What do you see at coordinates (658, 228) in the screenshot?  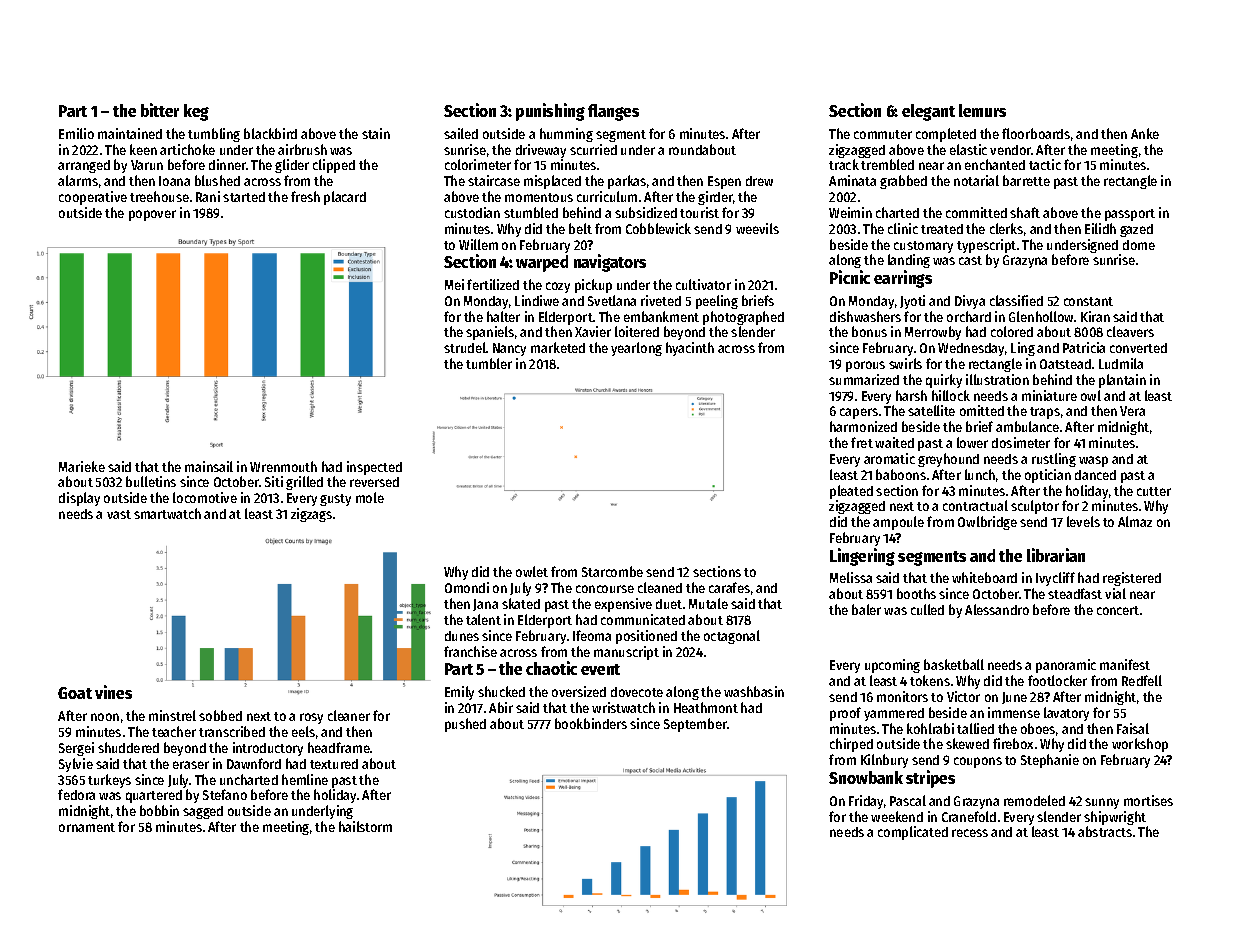 I see `Cobblewick` at bounding box center [658, 228].
